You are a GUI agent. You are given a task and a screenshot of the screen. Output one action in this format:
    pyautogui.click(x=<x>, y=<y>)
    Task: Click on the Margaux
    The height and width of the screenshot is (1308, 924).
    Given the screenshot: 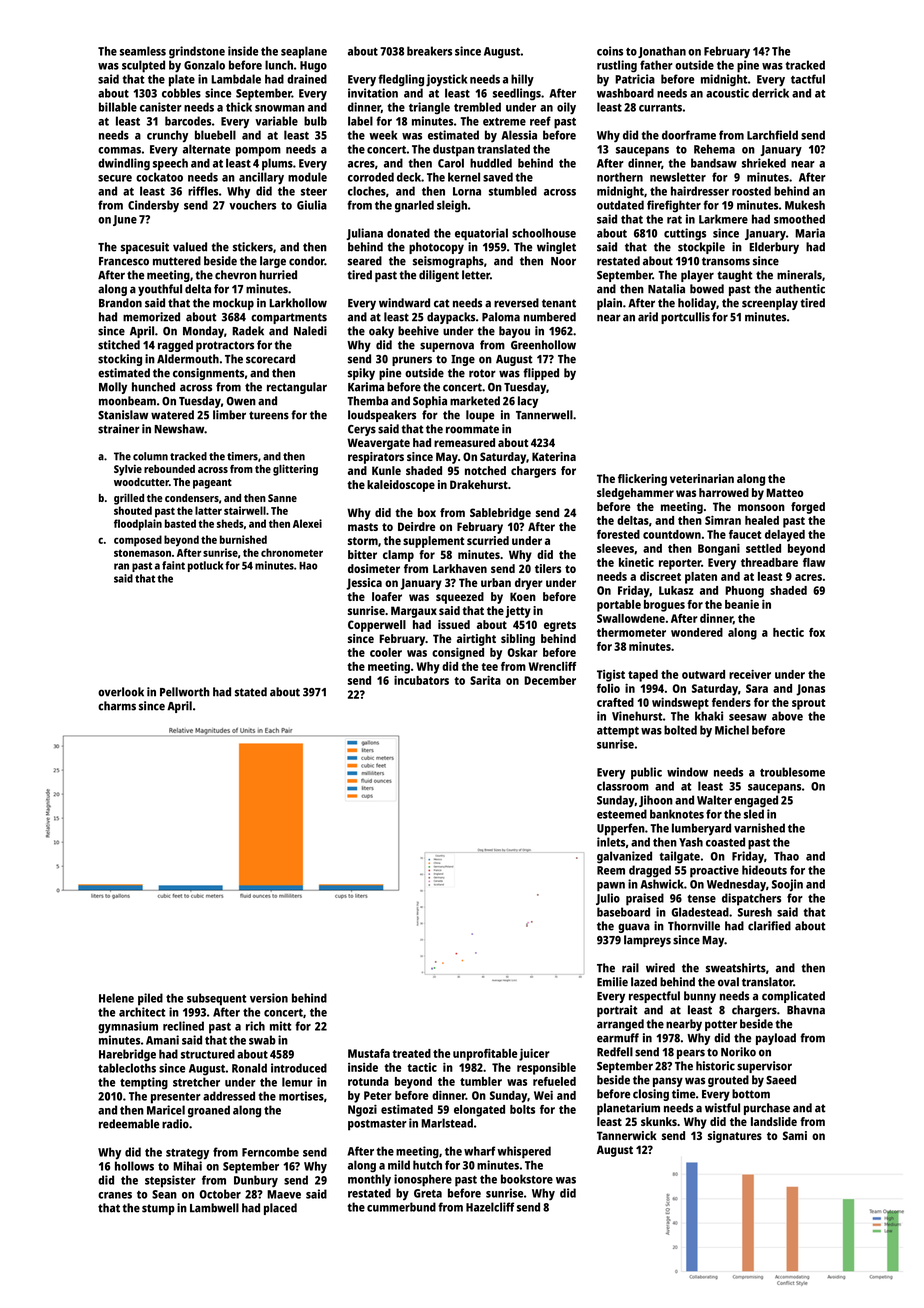 What is the action you would take?
    pyautogui.click(x=414, y=612)
